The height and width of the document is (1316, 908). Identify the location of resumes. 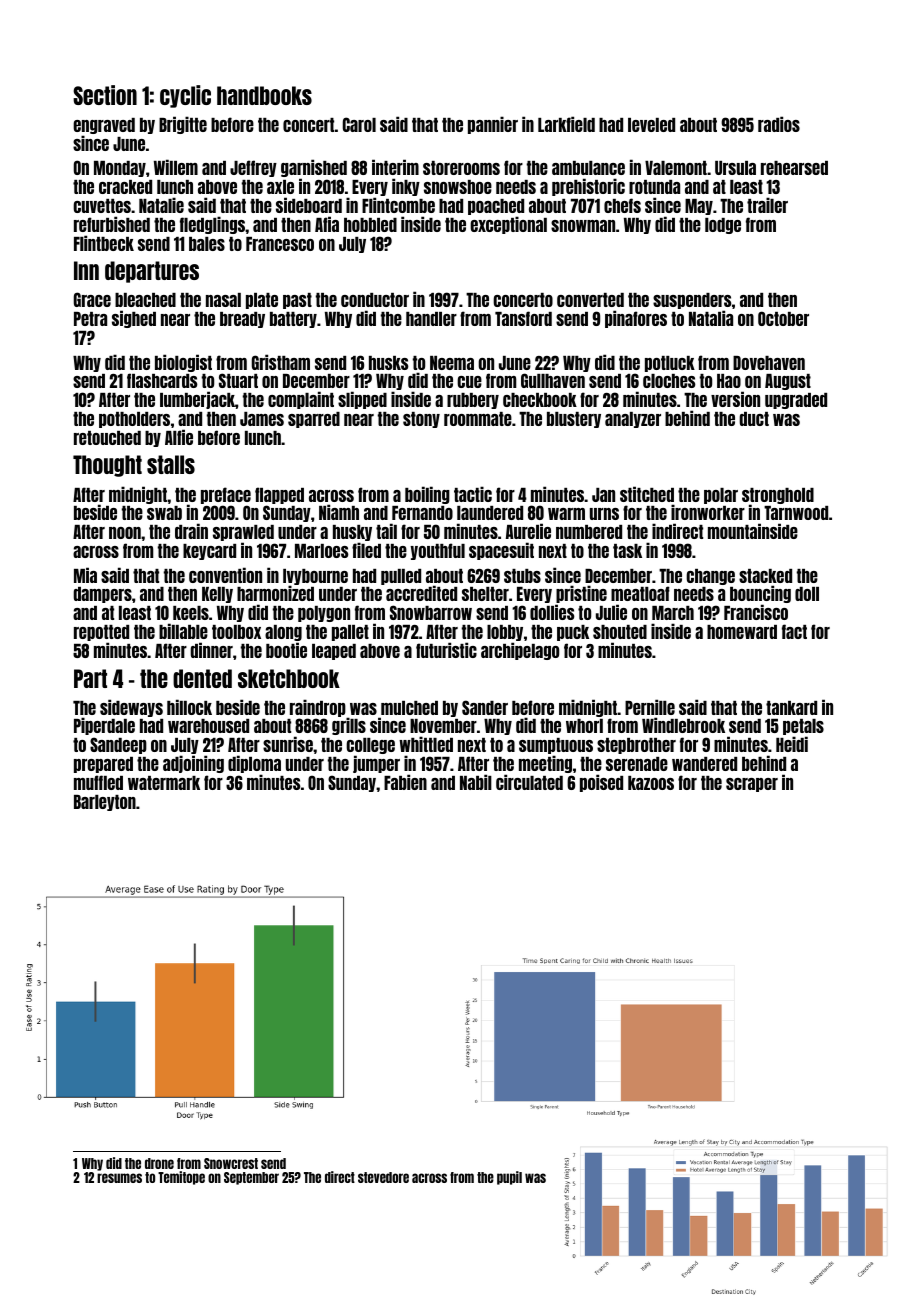
(119, 1178).
